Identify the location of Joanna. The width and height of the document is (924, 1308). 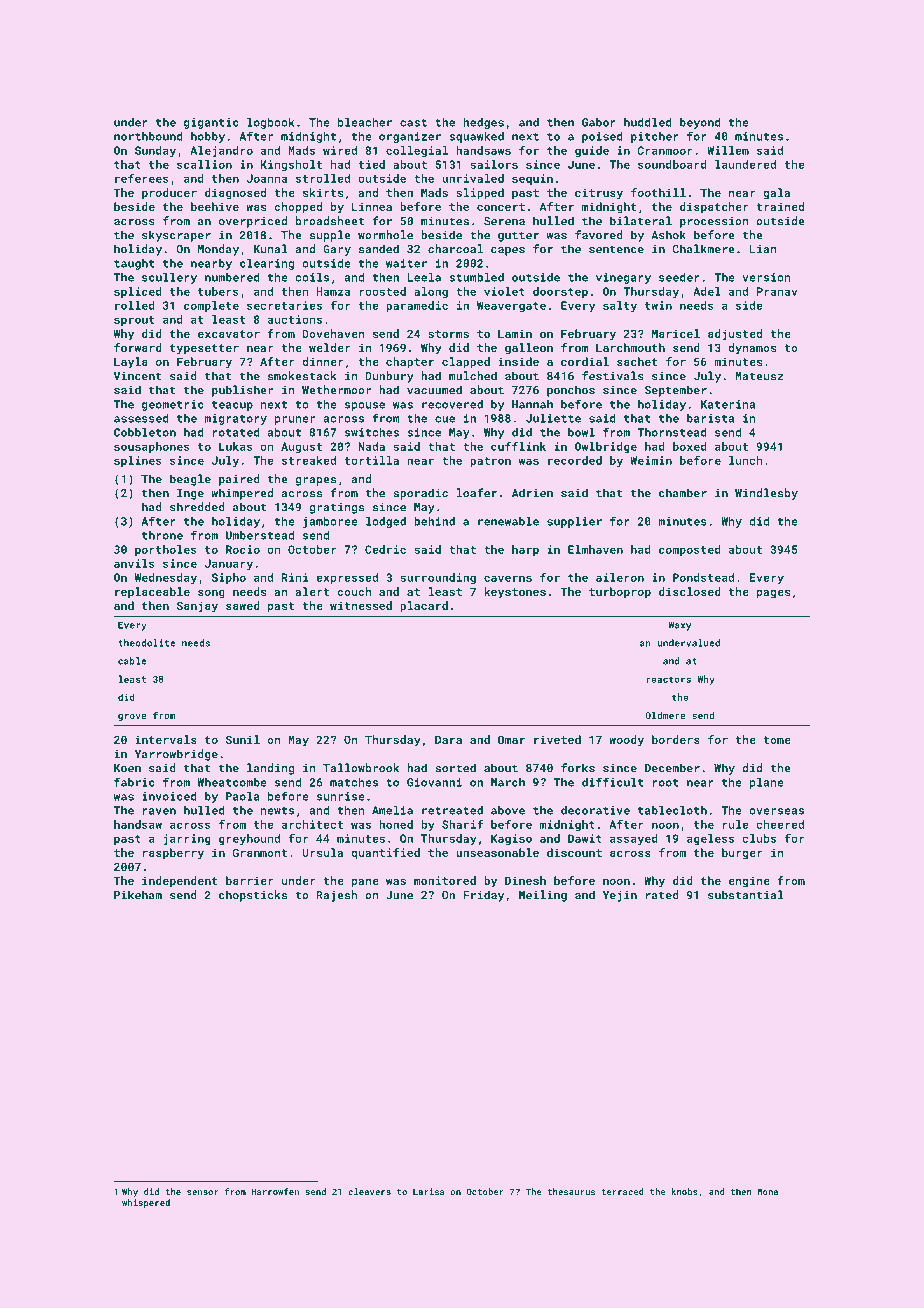
(267, 178).
